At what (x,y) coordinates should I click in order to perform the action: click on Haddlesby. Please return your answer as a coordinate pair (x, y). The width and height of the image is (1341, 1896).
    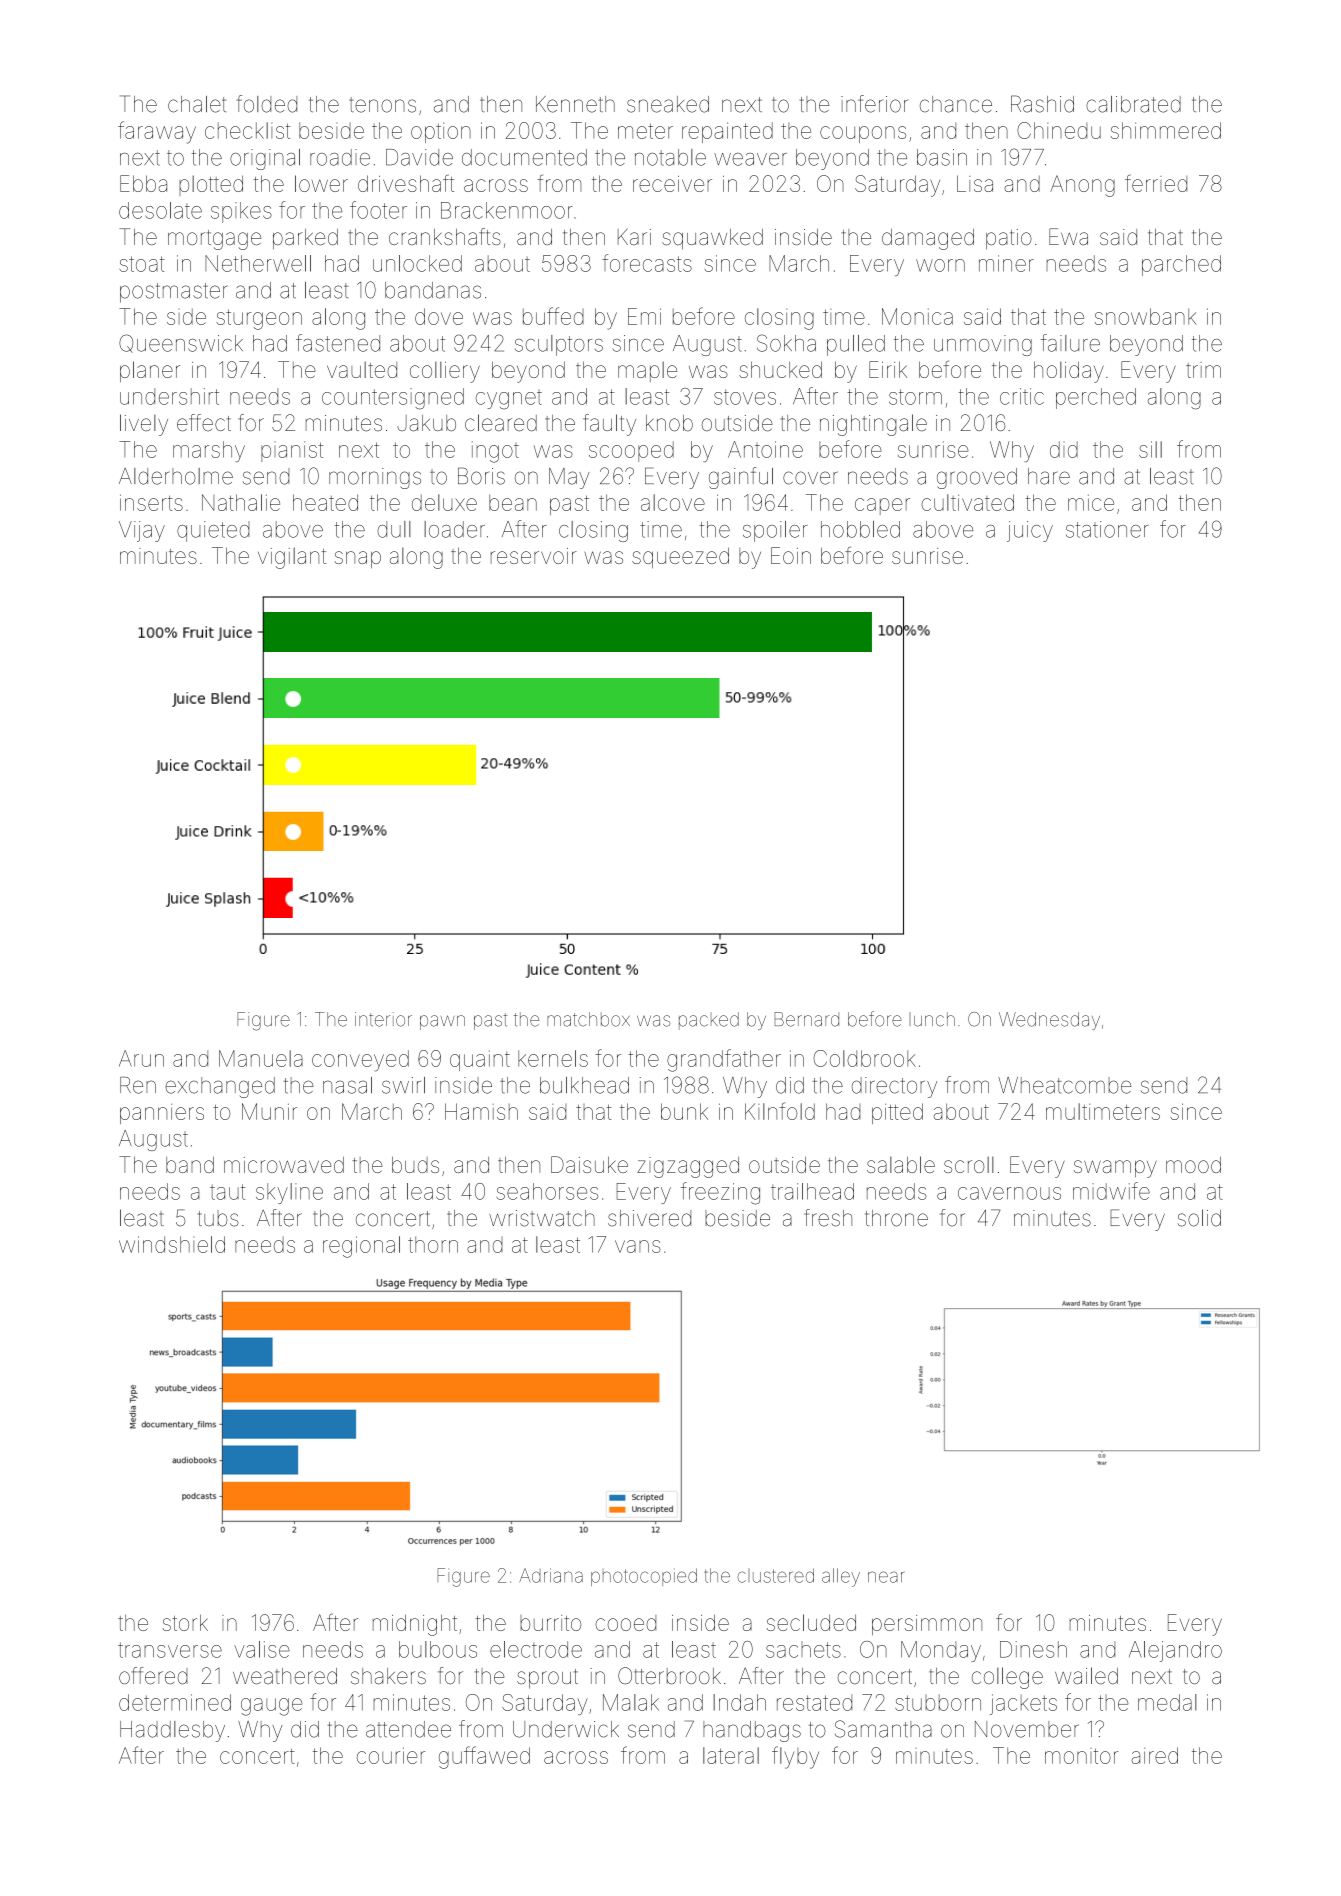
    Looking at the image, I should click on (172, 1731).
